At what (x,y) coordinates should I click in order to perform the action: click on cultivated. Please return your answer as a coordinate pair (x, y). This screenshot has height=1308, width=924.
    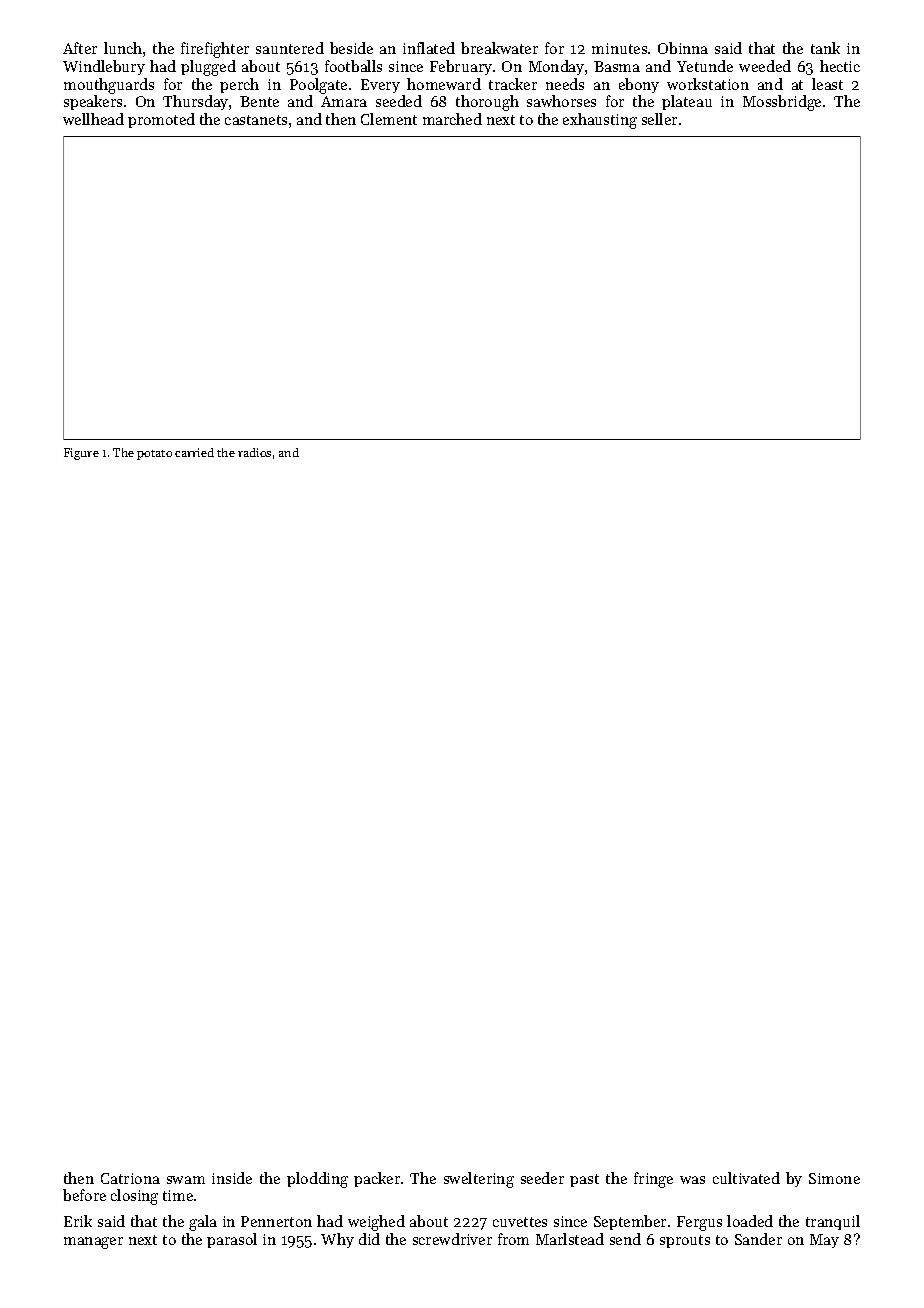
    Looking at the image, I should click on (746, 1178).
